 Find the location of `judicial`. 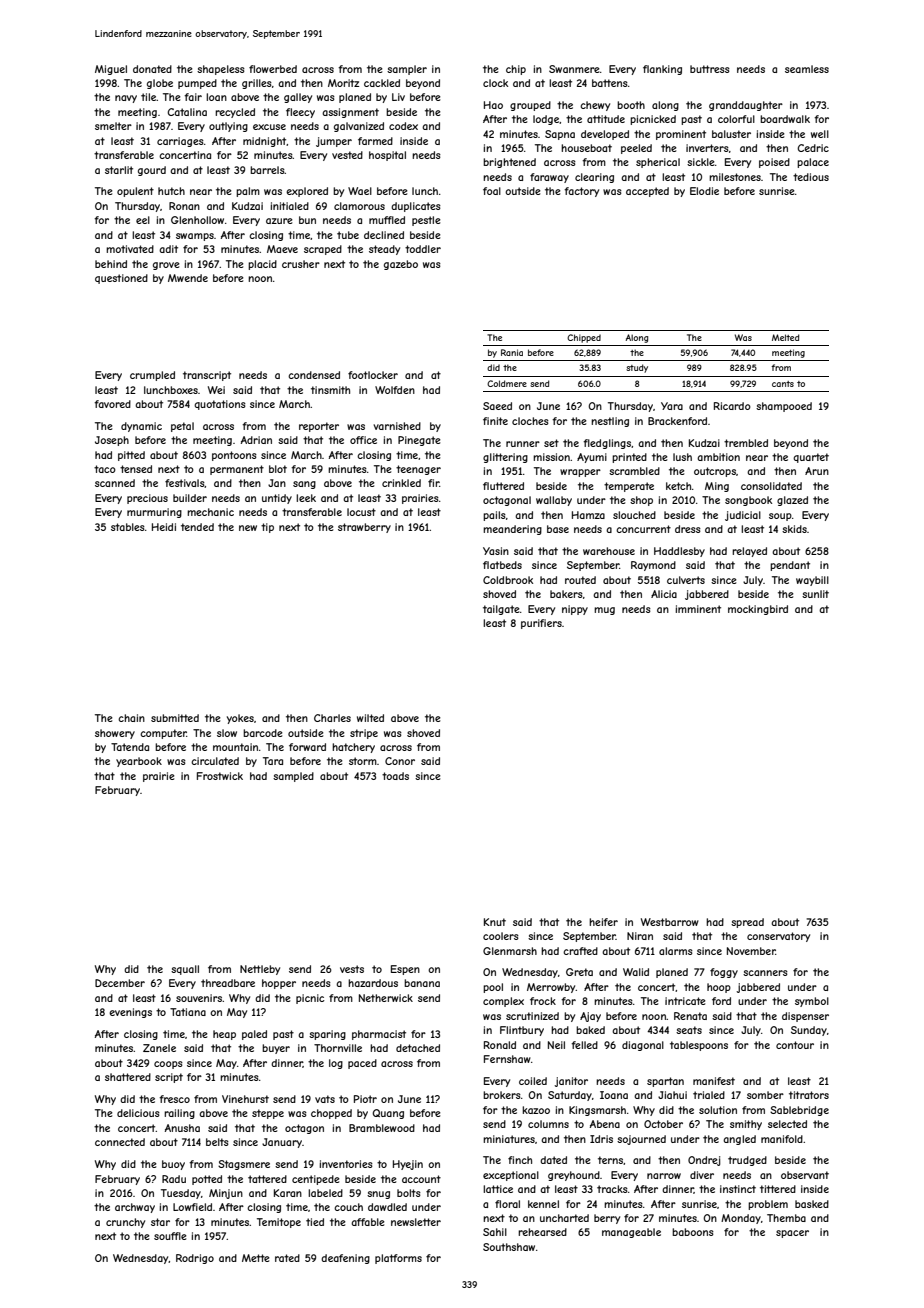

judicial is located at coordinates (743, 516).
